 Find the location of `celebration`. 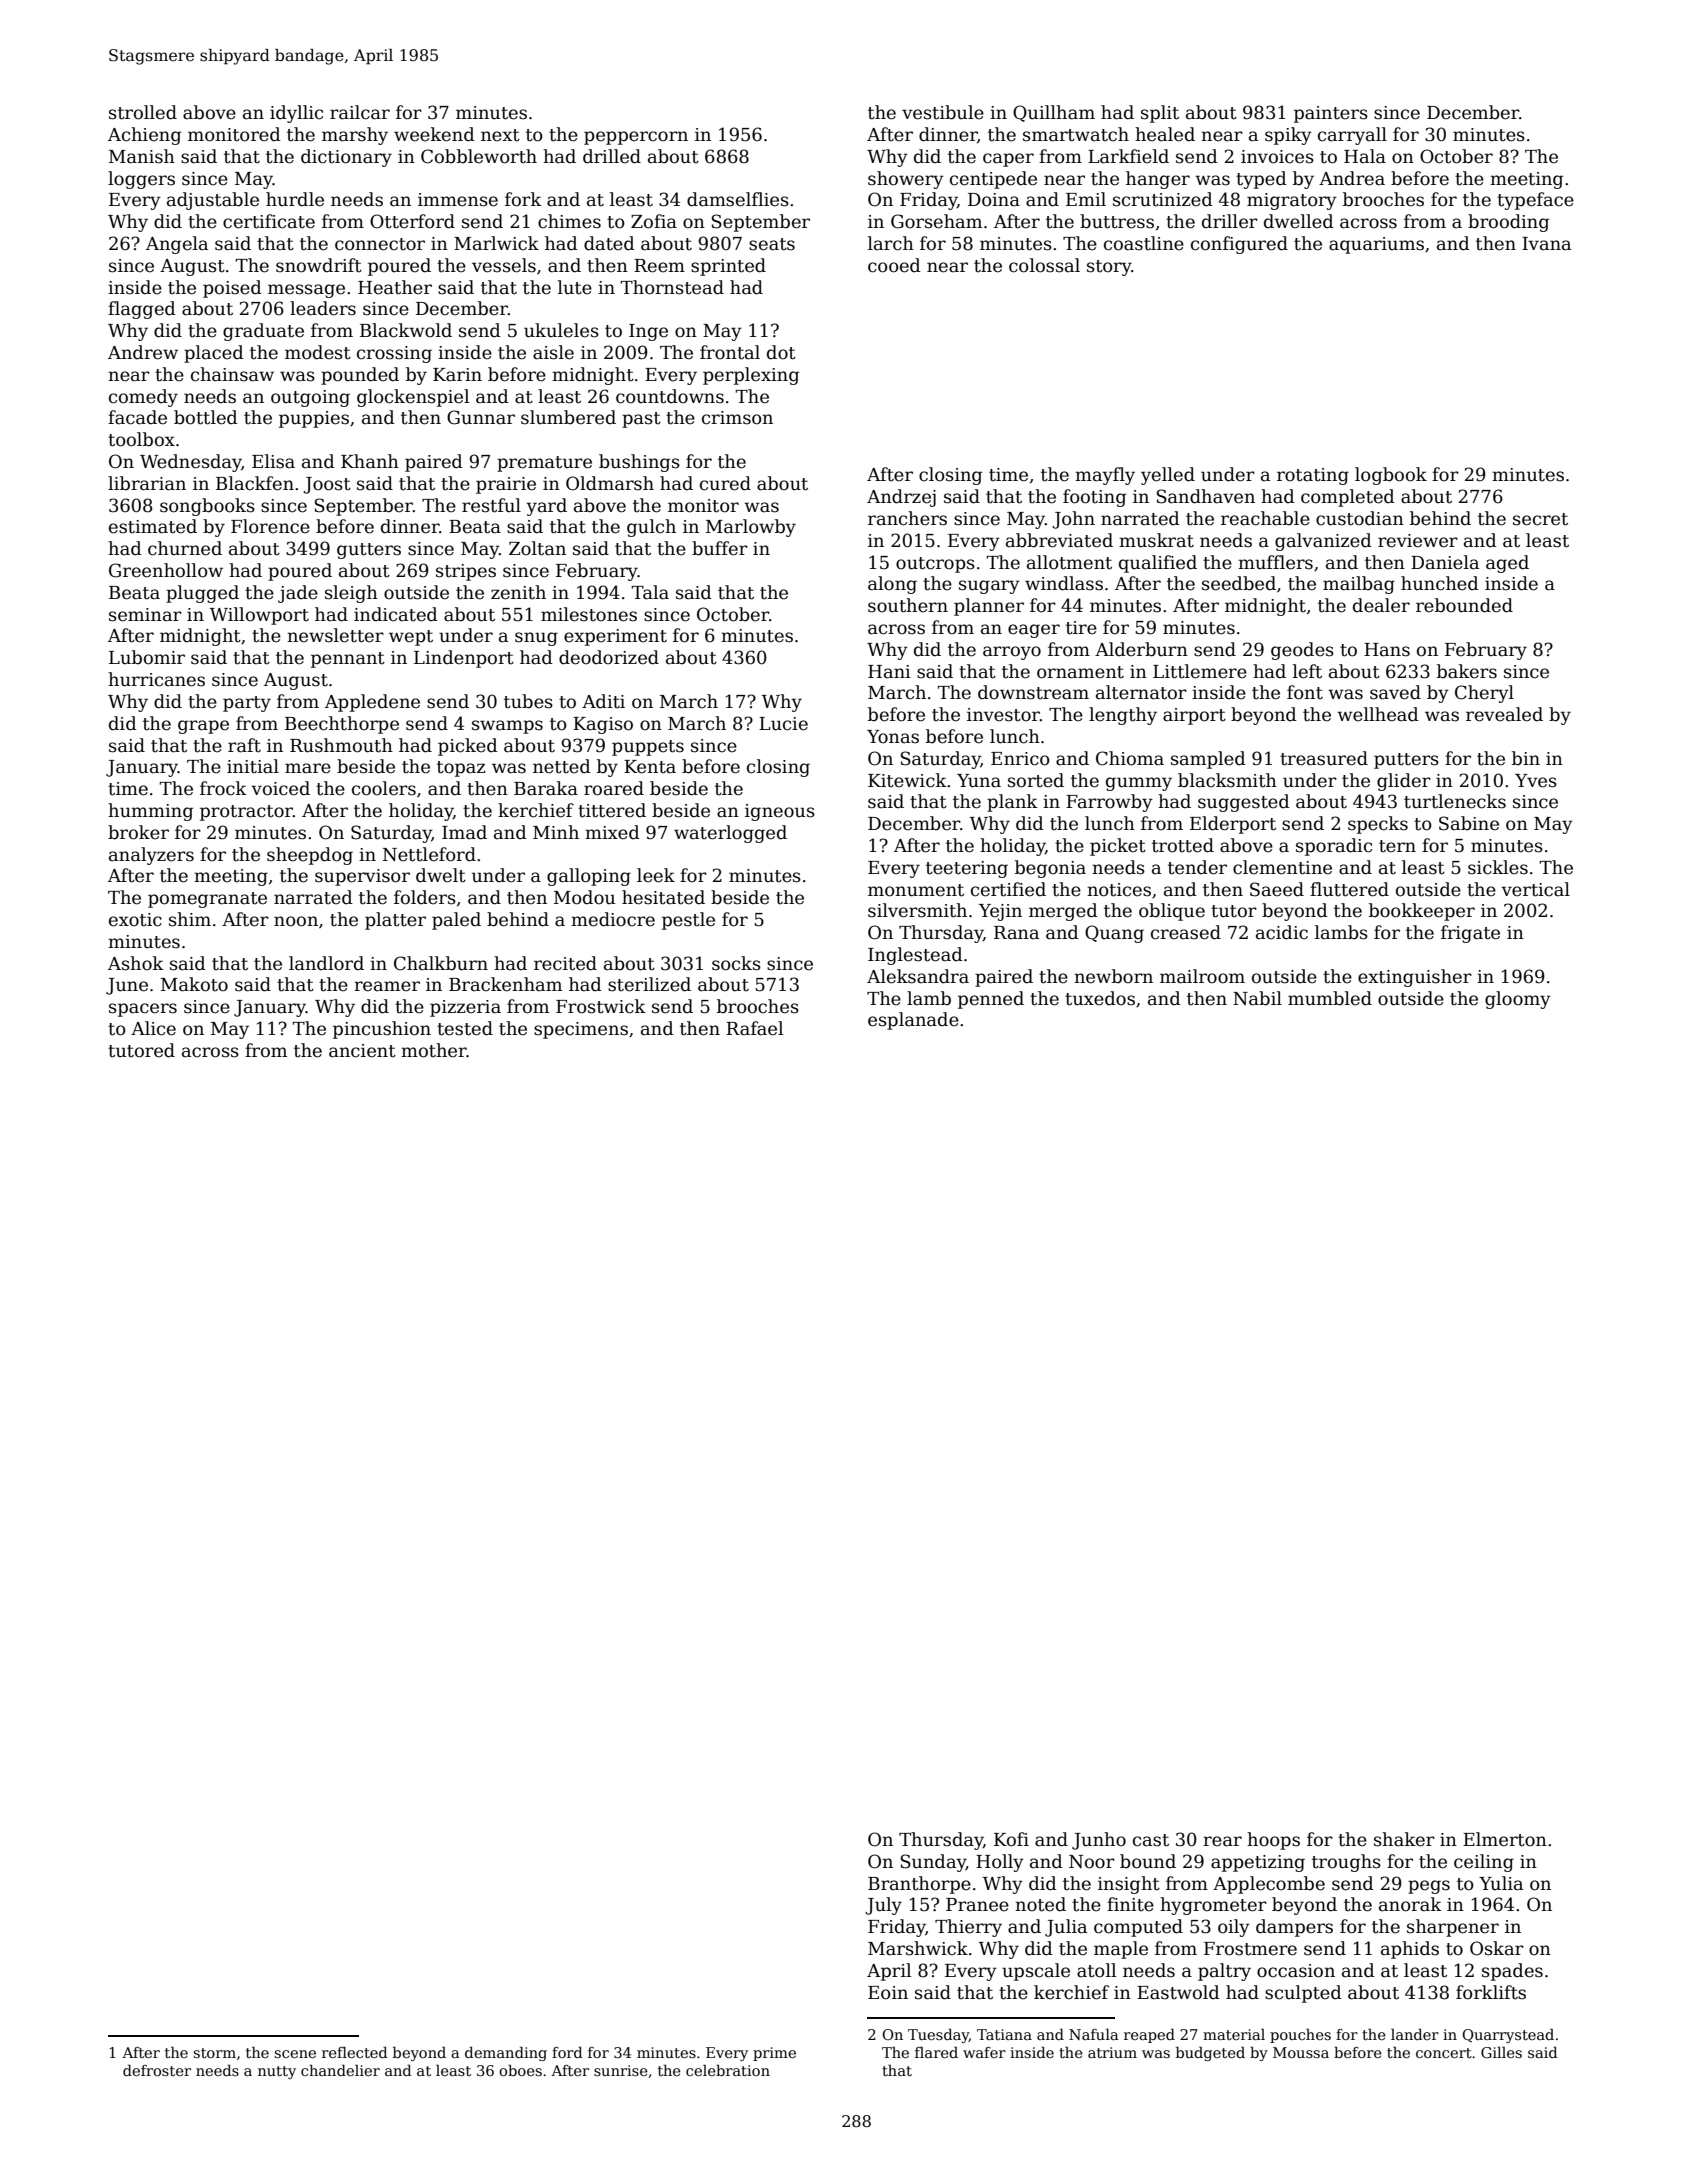

celebration is located at coordinates (728, 2070).
